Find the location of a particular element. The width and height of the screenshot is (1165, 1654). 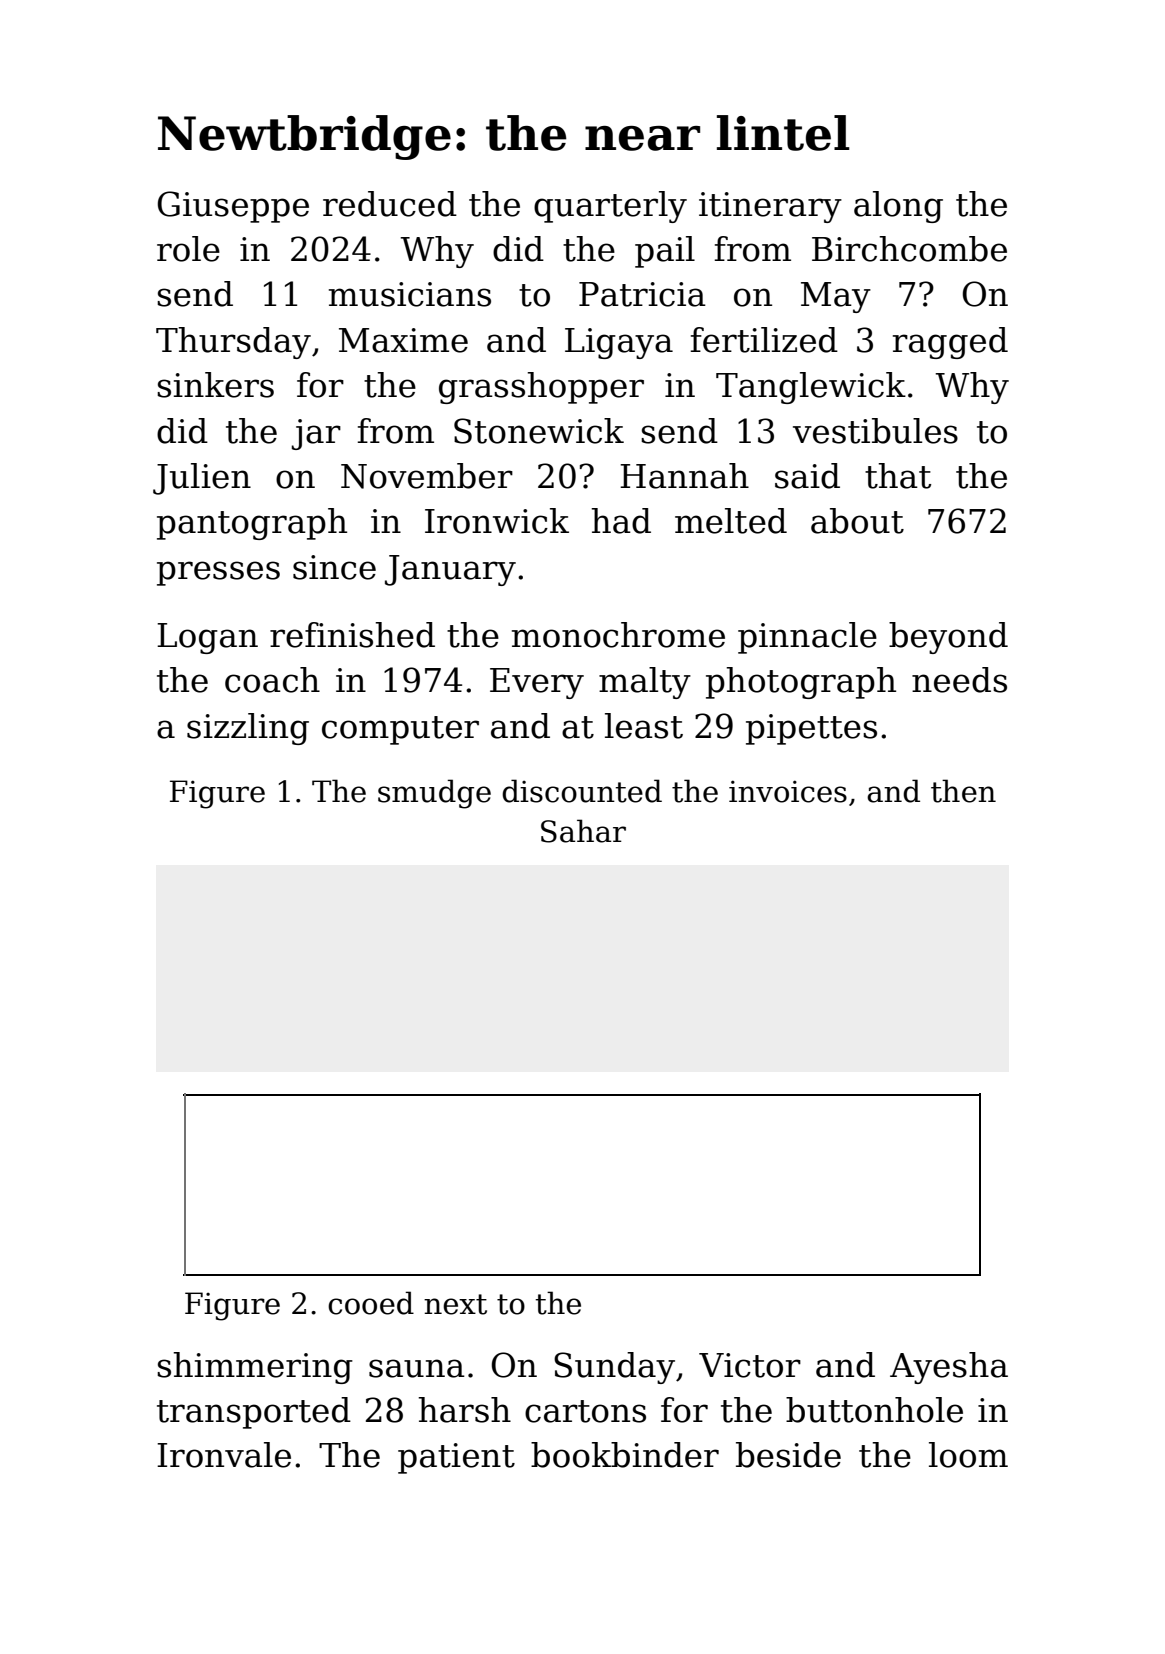

smudge is located at coordinates (434, 794).
